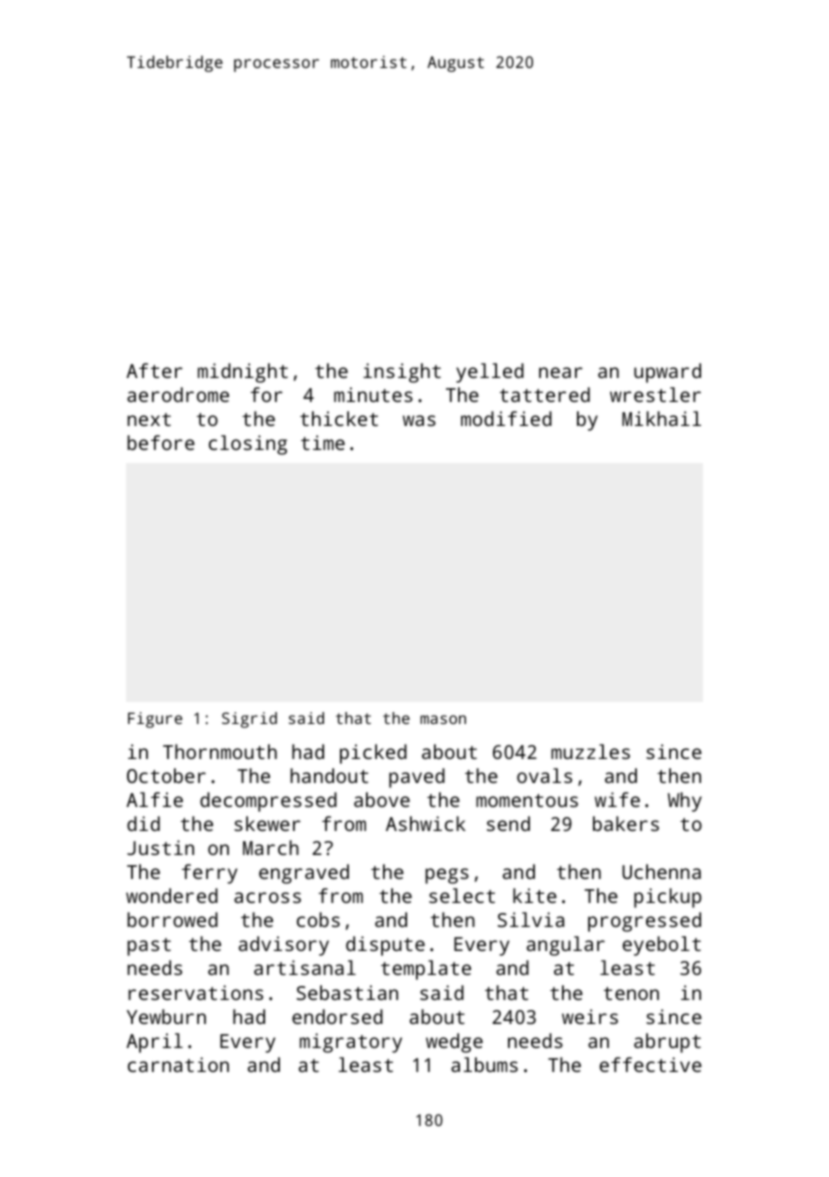  I want to click on yelled, so click(490, 373).
